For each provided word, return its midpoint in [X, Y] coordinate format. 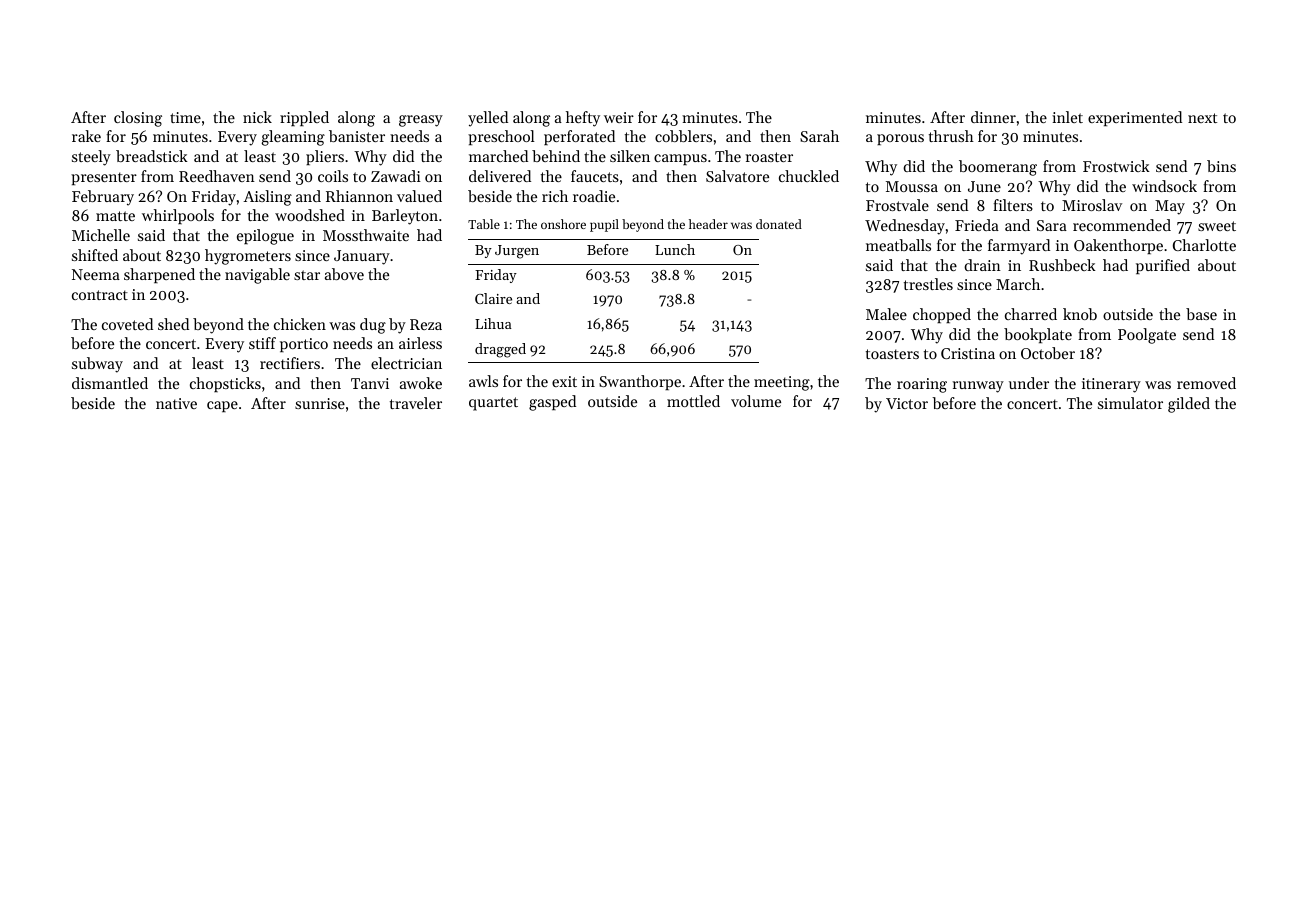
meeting [782, 383]
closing [138, 119]
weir [619, 117]
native [176, 403]
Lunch [675, 249]
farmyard [1019, 247]
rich [555, 196]
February [103, 198]
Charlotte [1204, 245]
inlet [1067, 117]
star [307, 275]
